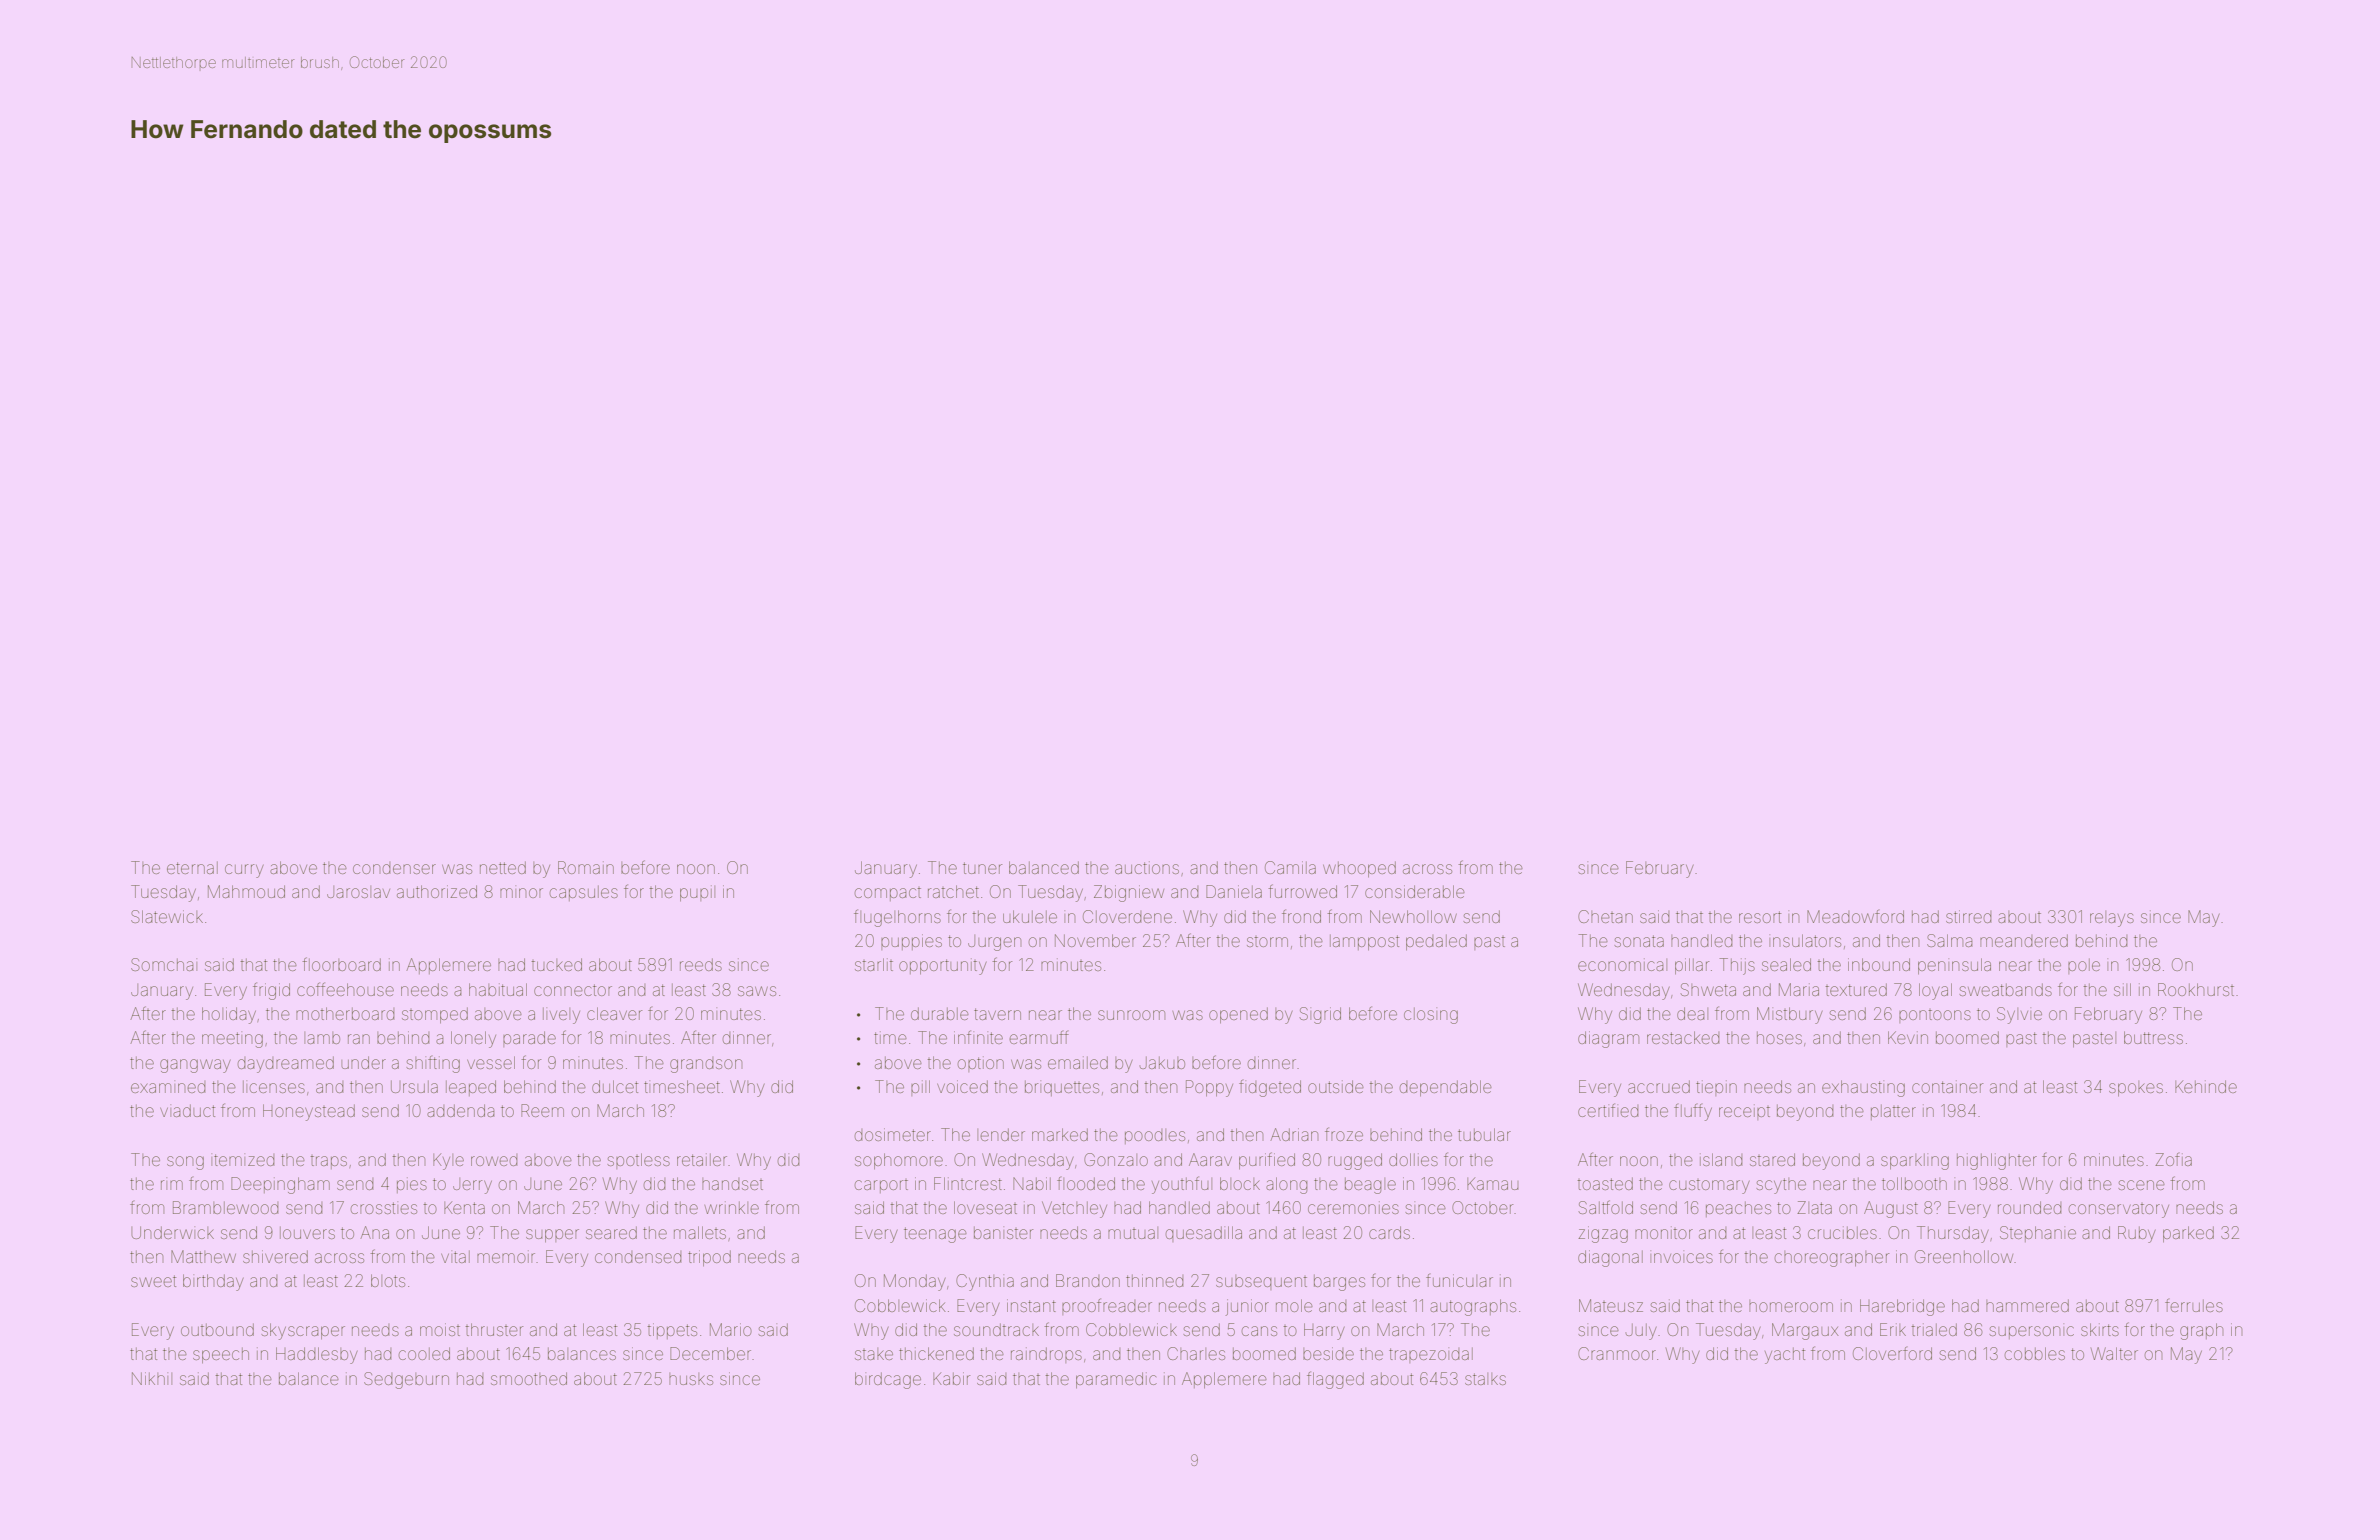 This page has width=2380, height=1540. I want to click on purified, so click(1267, 1160).
